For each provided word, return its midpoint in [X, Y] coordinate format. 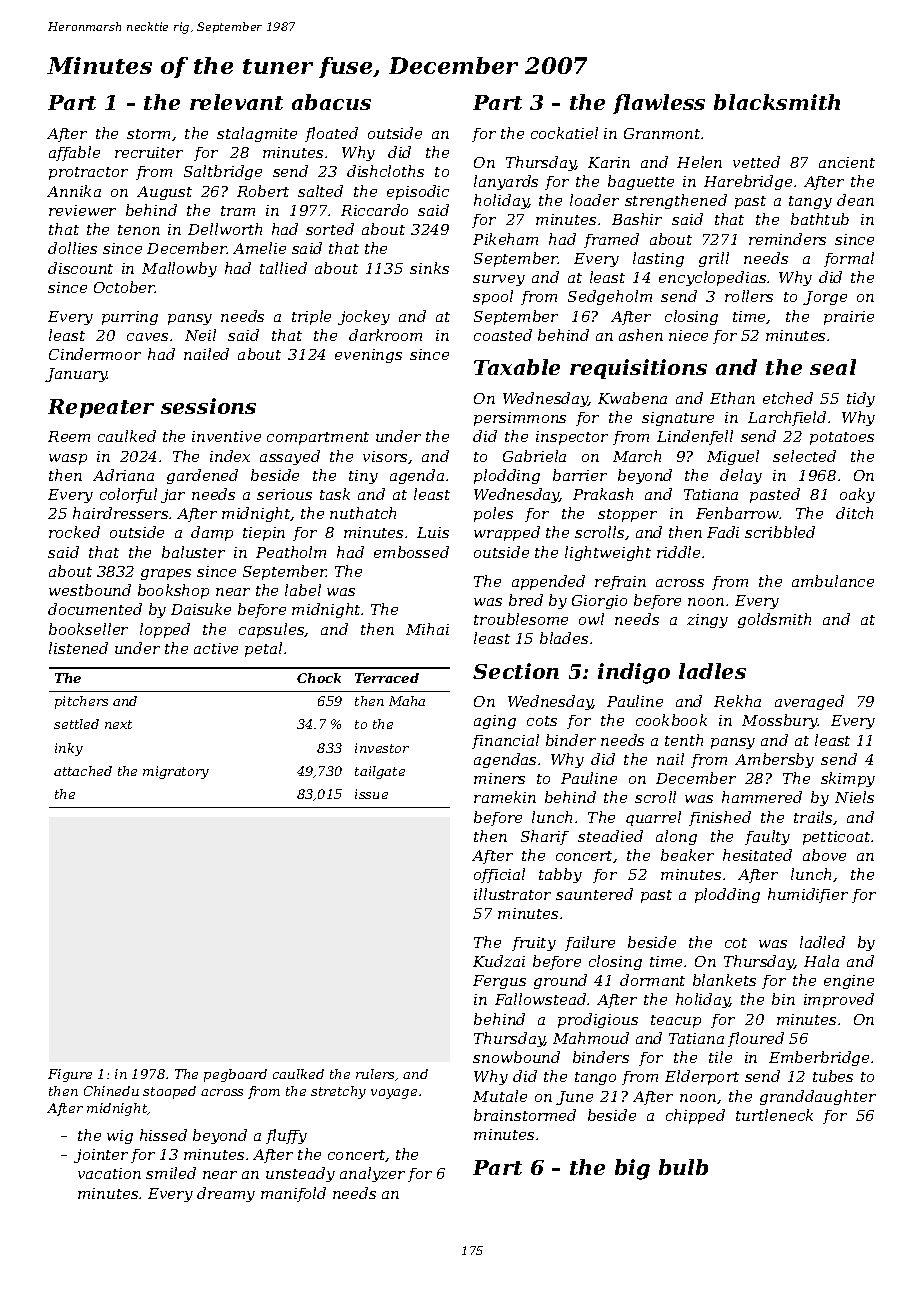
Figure [70, 1075]
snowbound [516, 1057]
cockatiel [564, 133]
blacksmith [777, 102]
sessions [208, 406]
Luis [433, 532]
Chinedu [111, 1091]
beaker [687, 855]
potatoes [842, 438]
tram [238, 211]
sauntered [594, 894]
